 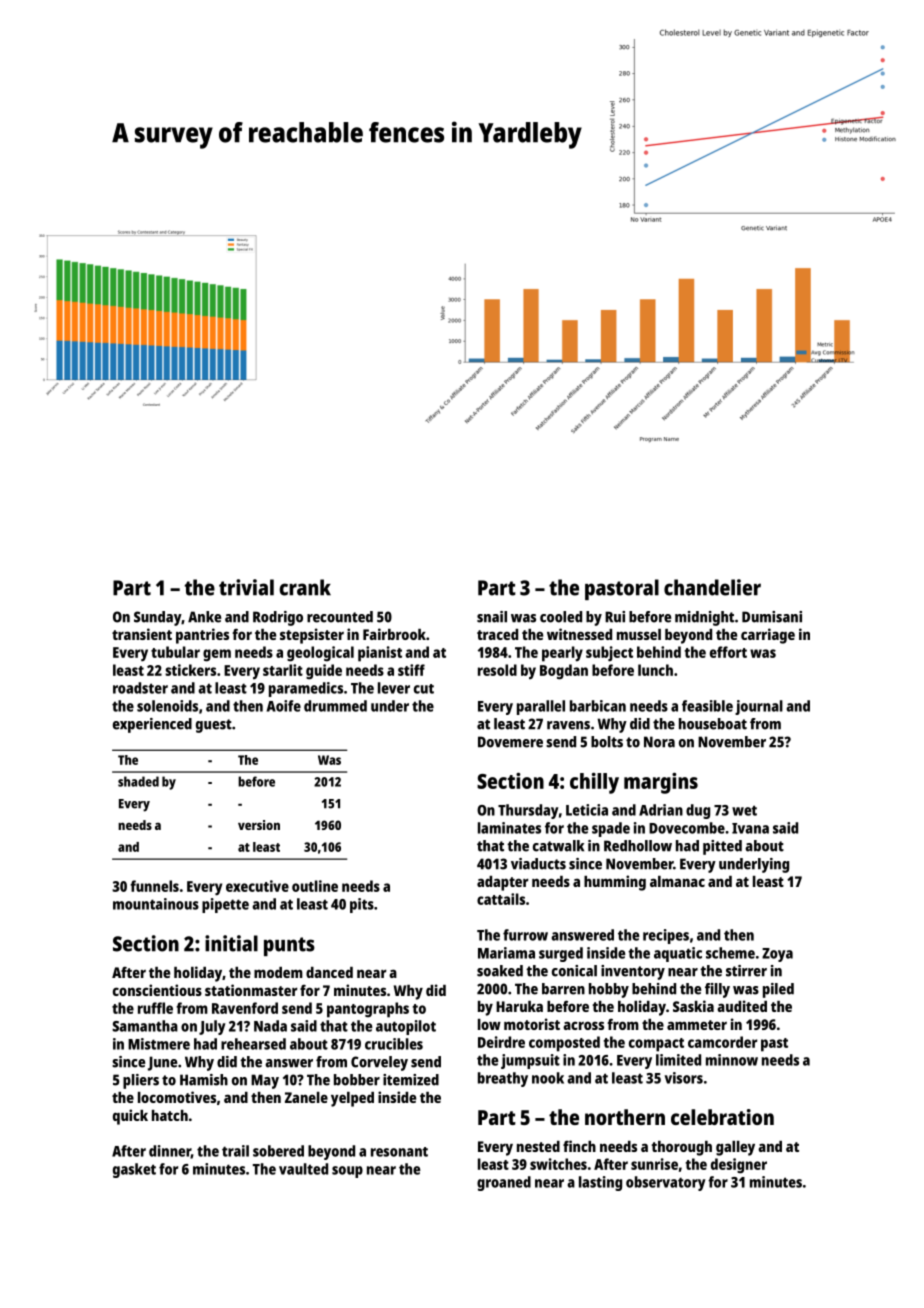 I want to click on aquatic, so click(x=678, y=954).
